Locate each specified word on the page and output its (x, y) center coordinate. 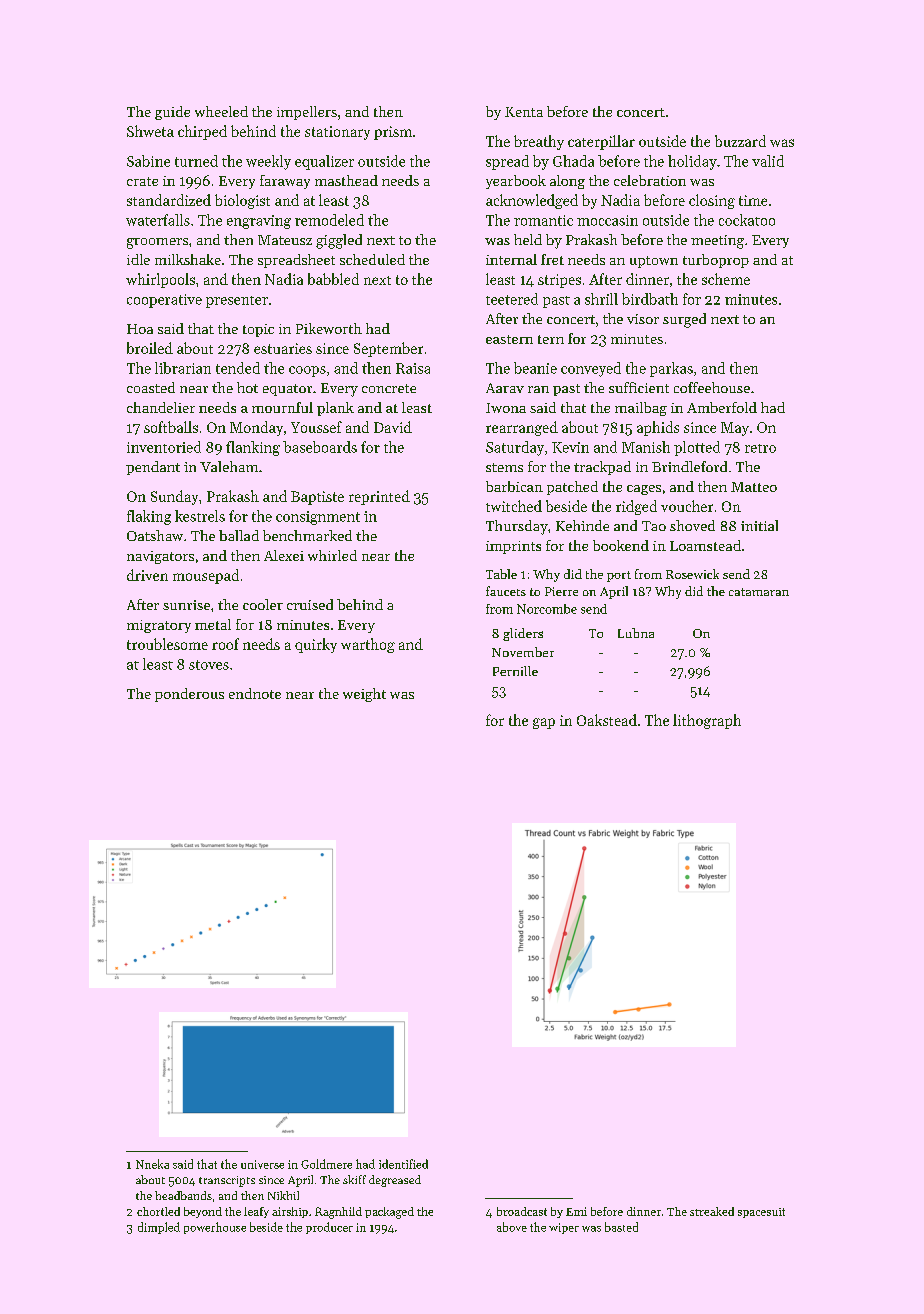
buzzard (740, 141)
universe (262, 1164)
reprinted (379, 497)
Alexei (284, 555)
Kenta (524, 112)
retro (760, 448)
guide (172, 113)
